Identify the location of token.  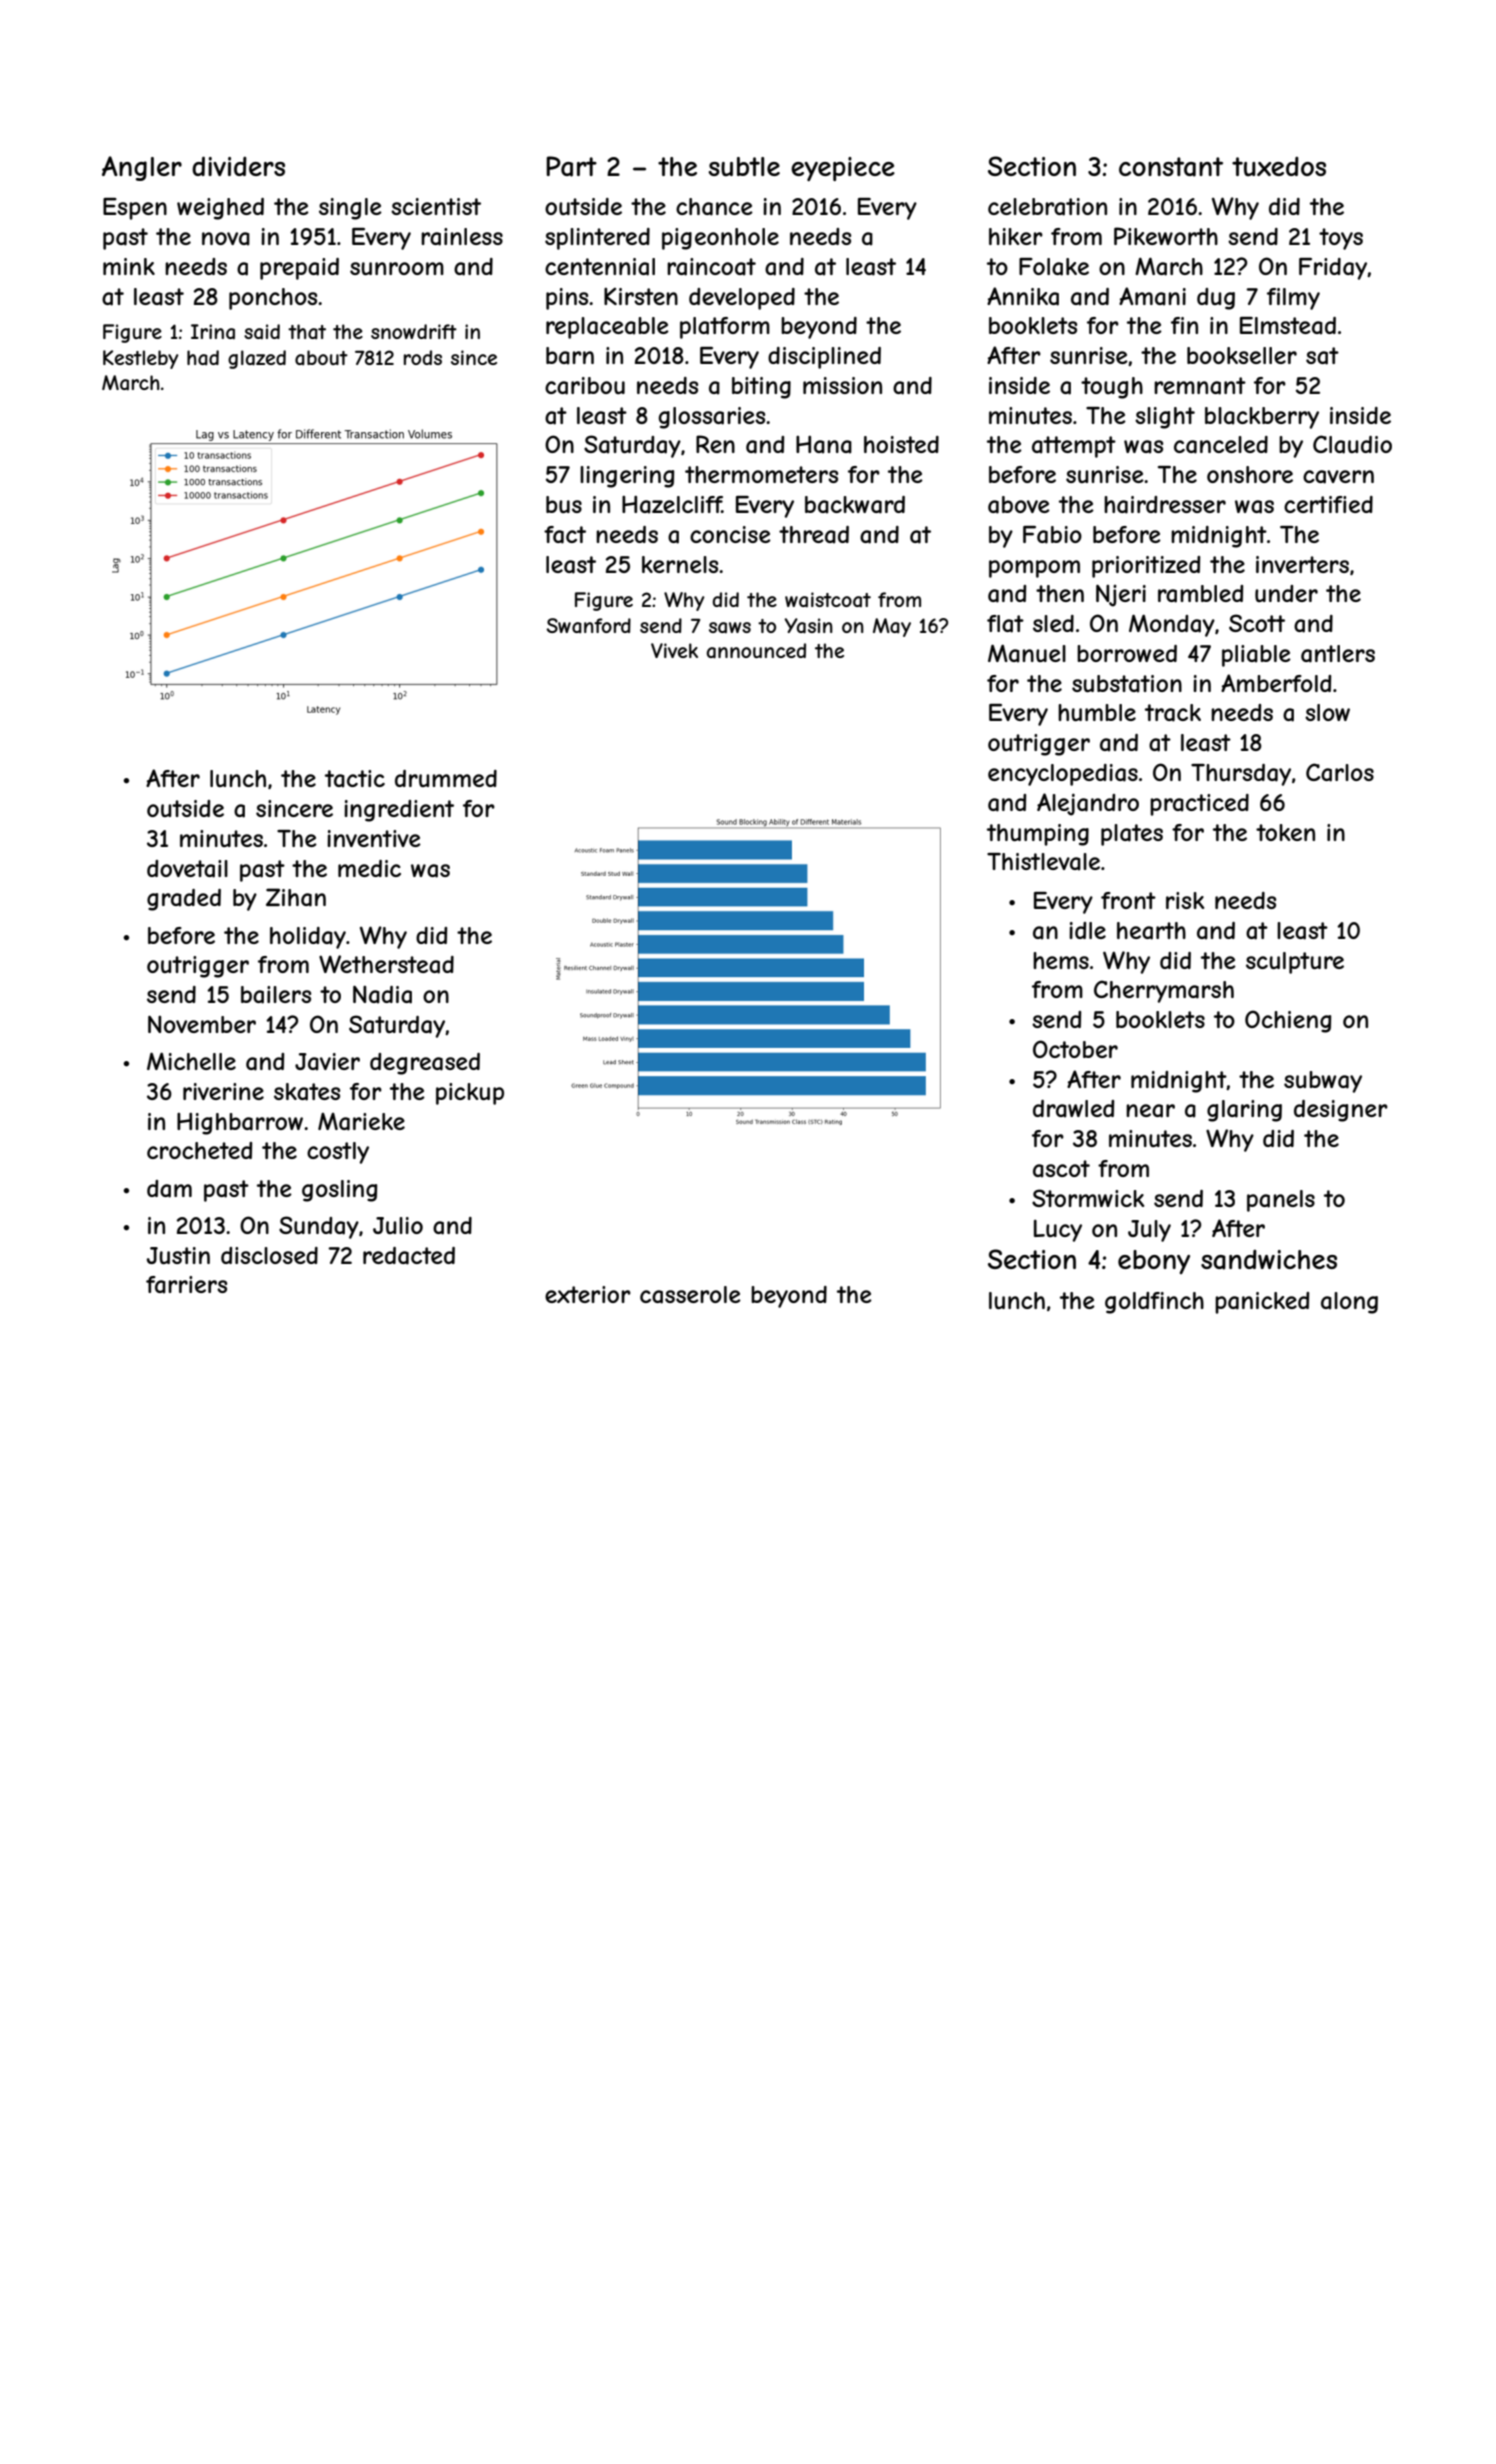
(1285, 832).
